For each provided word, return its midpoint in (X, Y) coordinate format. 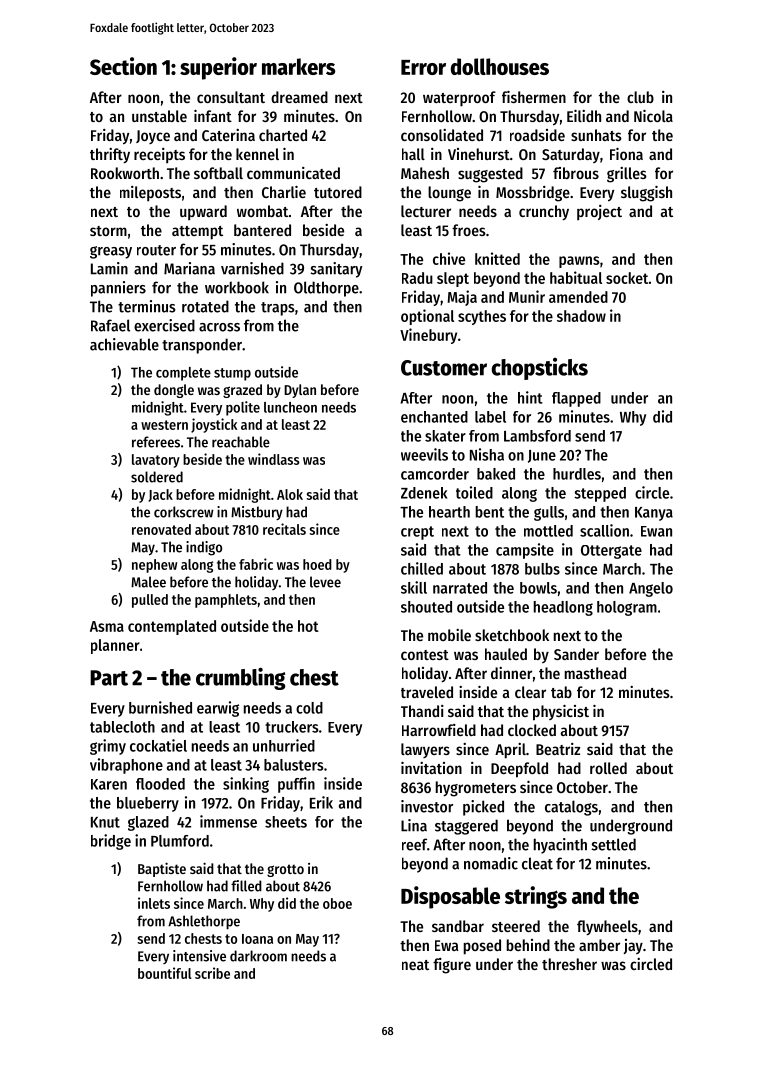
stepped (600, 494)
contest (425, 655)
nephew (155, 566)
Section (123, 66)
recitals (284, 529)
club (640, 97)
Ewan (656, 531)
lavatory (156, 461)
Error (423, 67)
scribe (212, 973)
